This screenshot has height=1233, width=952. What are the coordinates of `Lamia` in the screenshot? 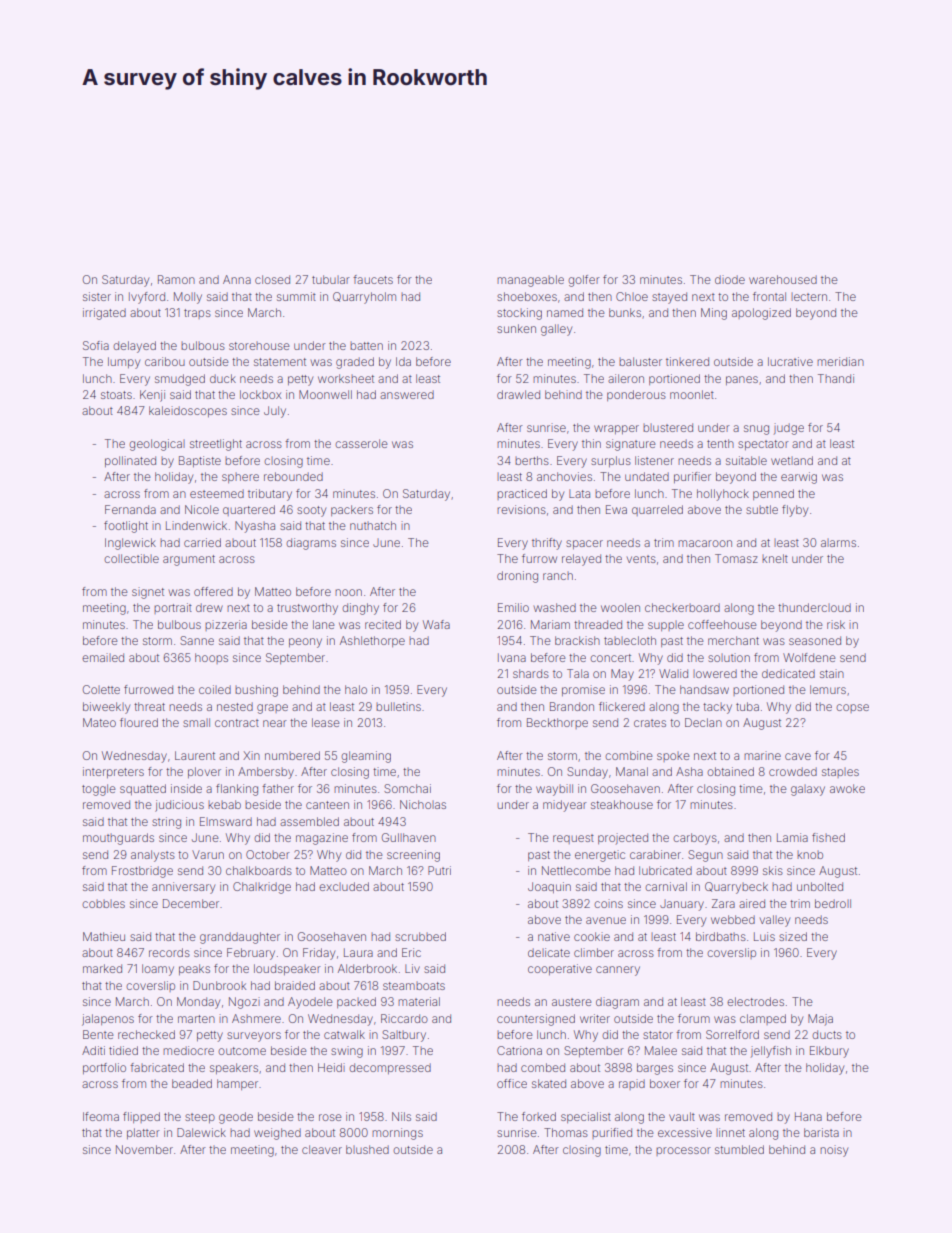 It's located at (792, 837).
